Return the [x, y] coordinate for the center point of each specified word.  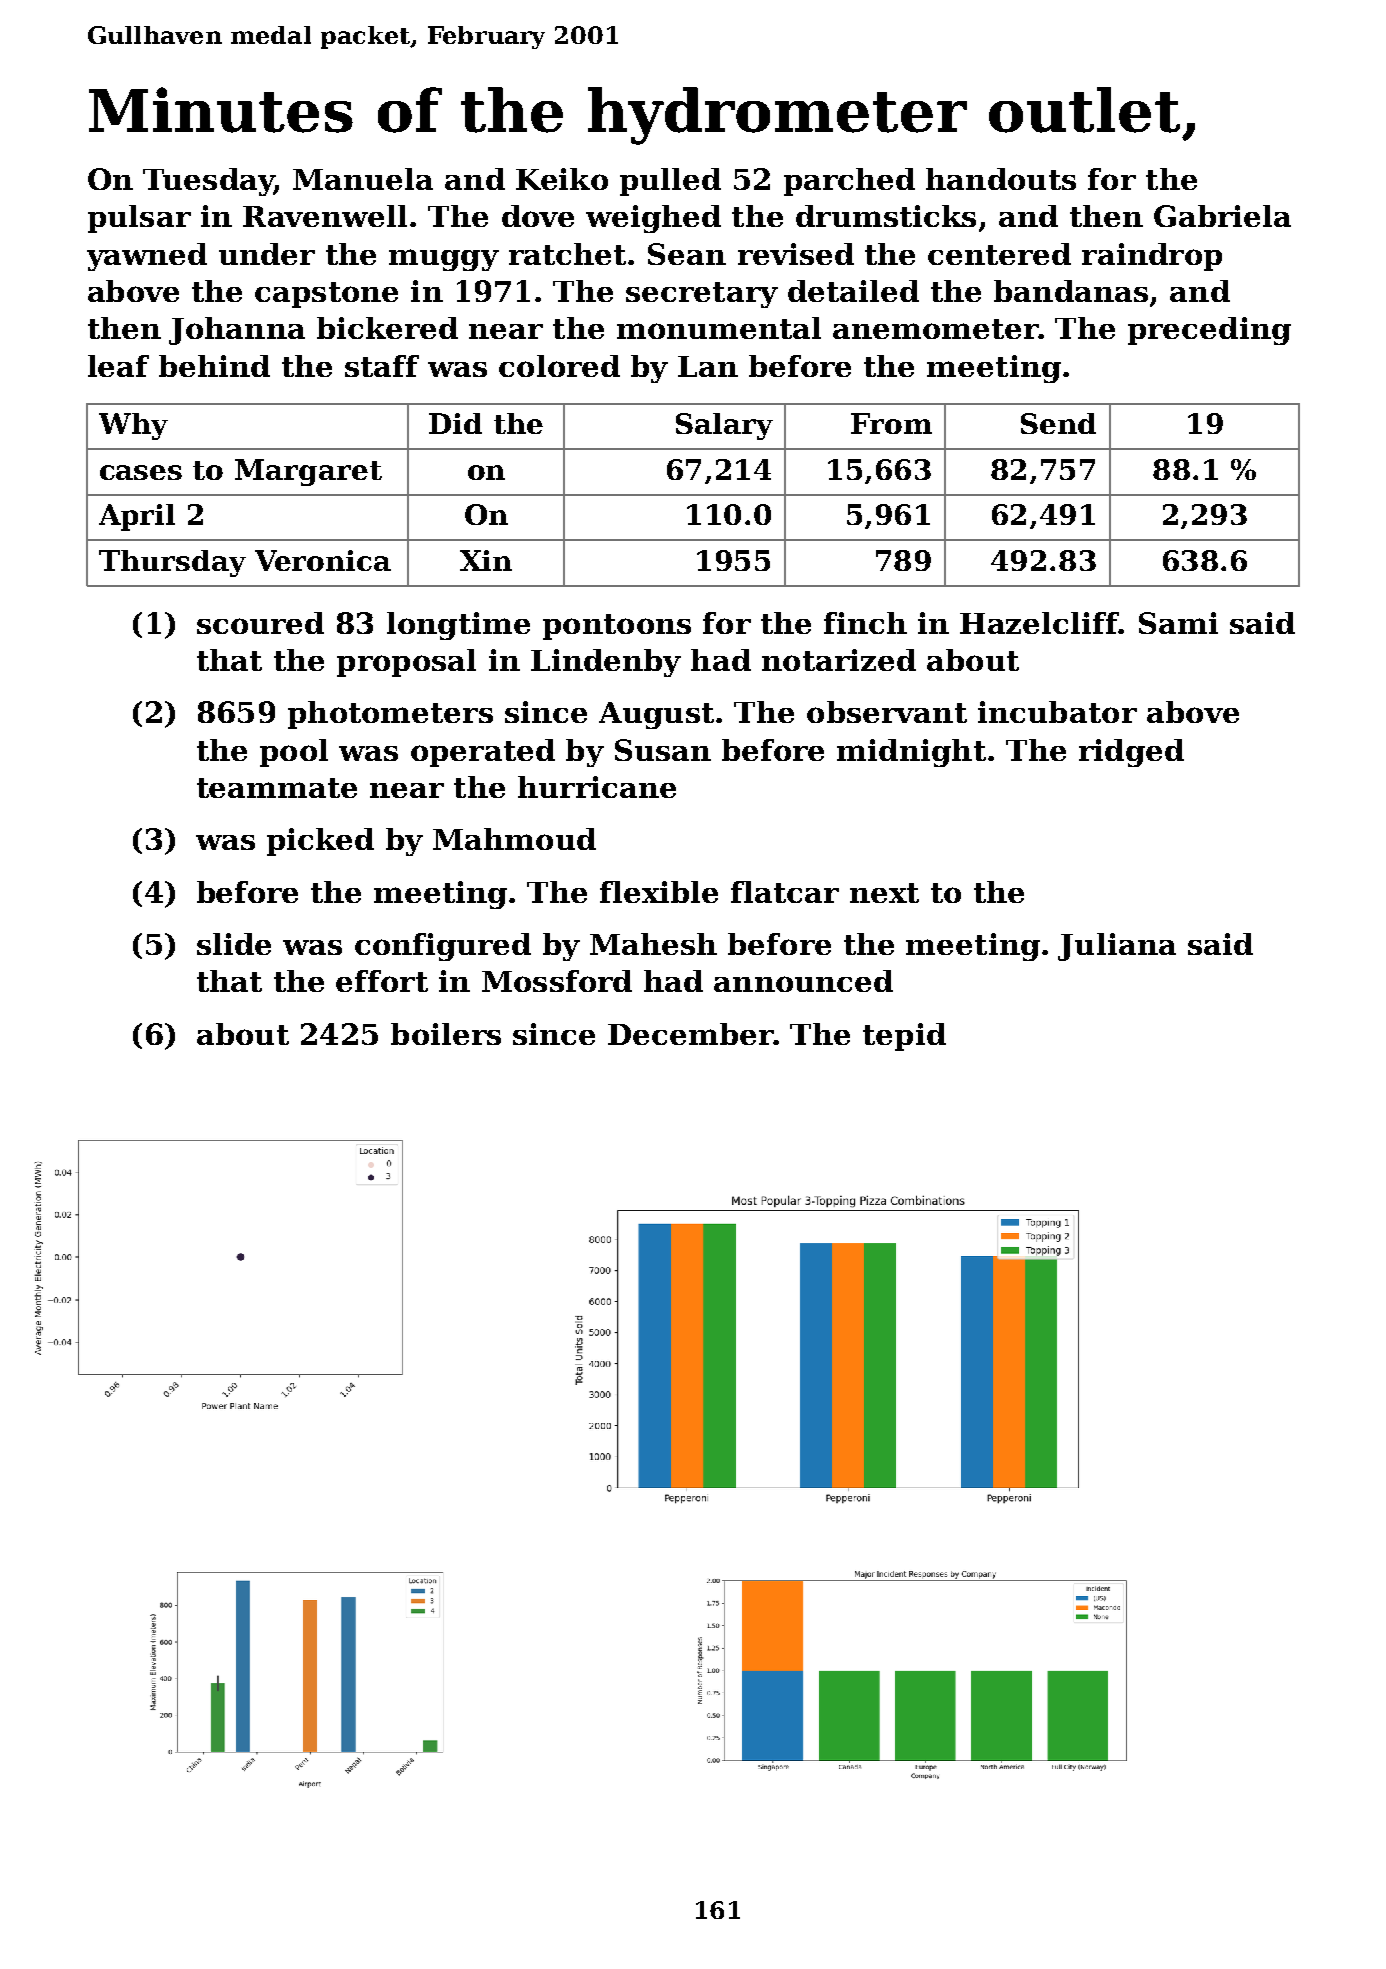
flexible [659, 892]
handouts [1001, 179]
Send [1058, 423]
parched [849, 182]
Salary [724, 426]
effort [382, 981]
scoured [260, 623]
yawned [147, 257]
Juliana [1117, 947]
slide [234, 944]
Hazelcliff [1039, 623]
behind [214, 366]
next [884, 893]
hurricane [597, 787]
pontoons [617, 627]
